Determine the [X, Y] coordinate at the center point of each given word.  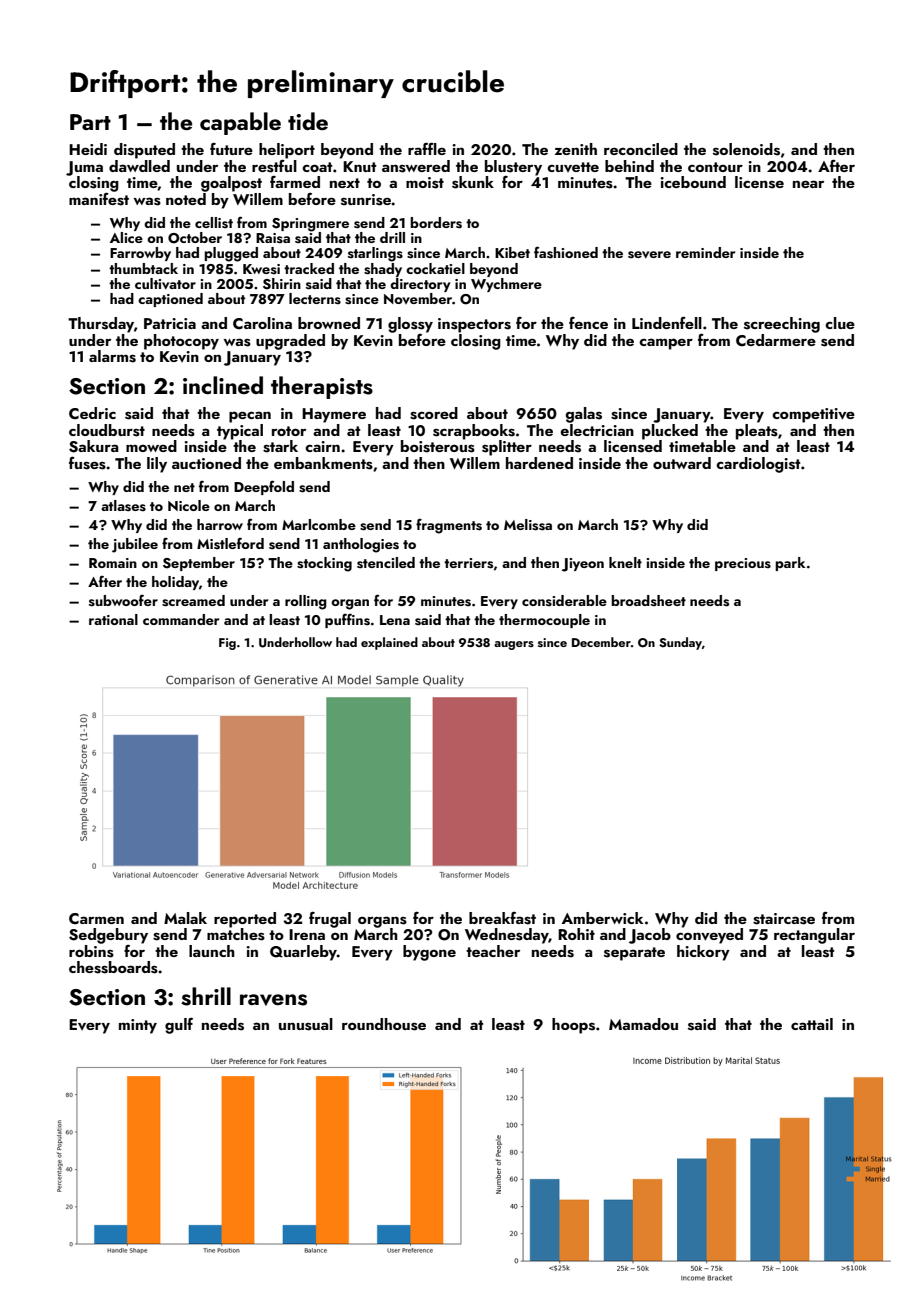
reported [245, 919]
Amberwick [602, 918]
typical [240, 432]
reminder [705, 252]
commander [181, 619]
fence [588, 323]
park [790, 564]
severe [649, 255]
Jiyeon [583, 565]
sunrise [366, 200]
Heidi [88, 149]
